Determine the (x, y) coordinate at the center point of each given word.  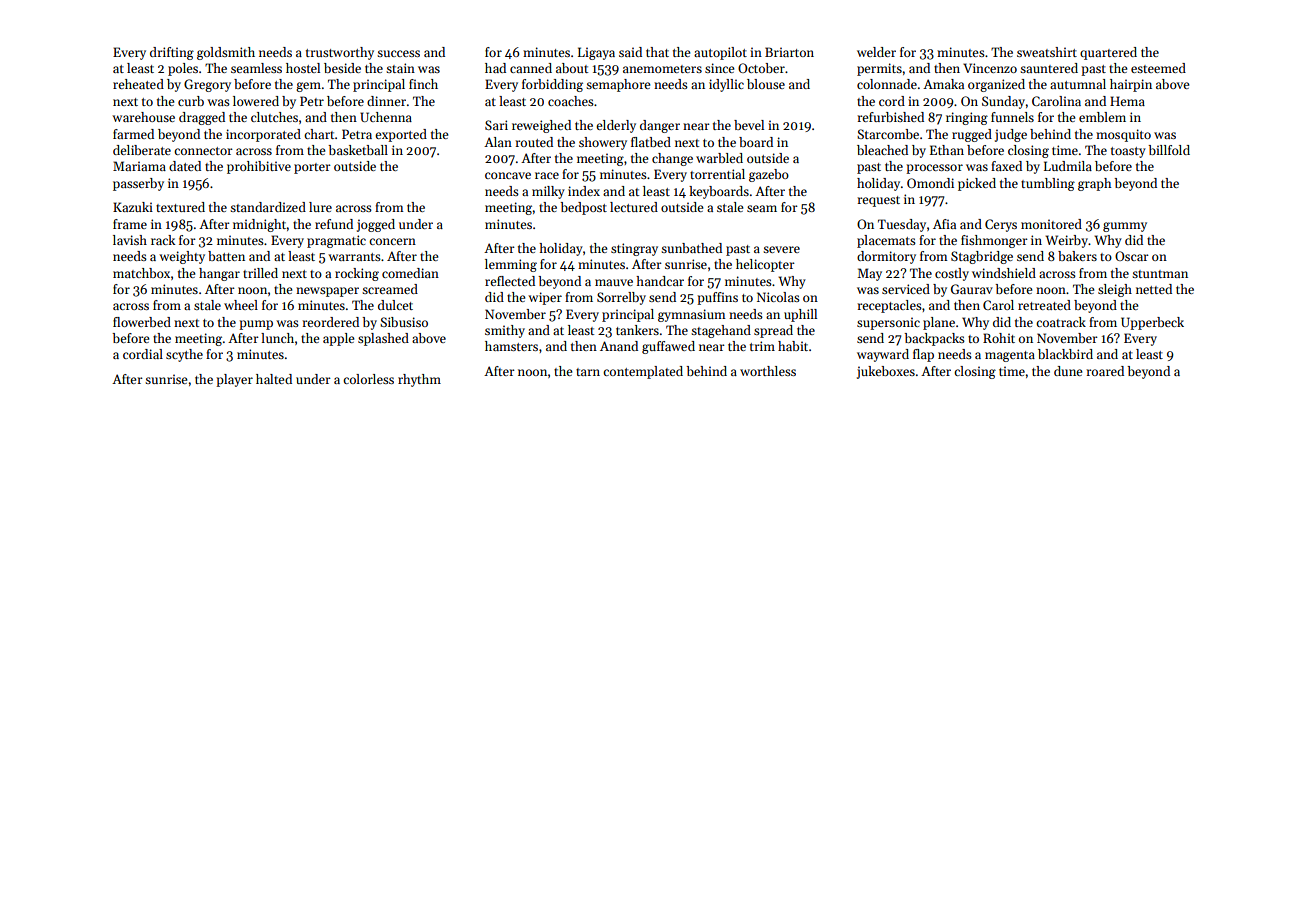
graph (1095, 184)
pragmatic (336, 241)
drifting (172, 53)
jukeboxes (886, 372)
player (234, 380)
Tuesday (902, 225)
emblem (1102, 117)
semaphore (618, 85)
